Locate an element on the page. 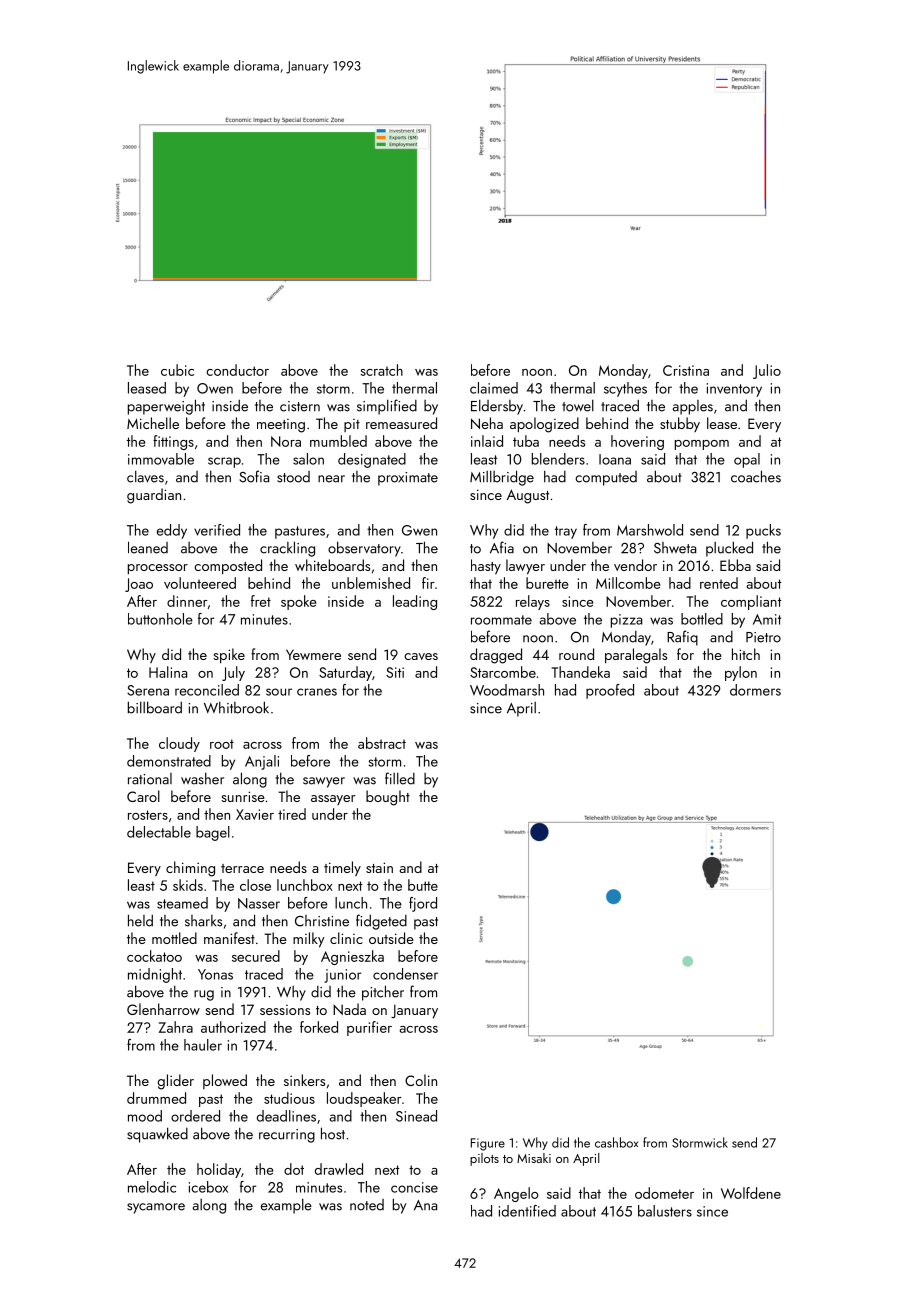 The image size is (908, 1316). noted is located at coordinates (367, 1205).
